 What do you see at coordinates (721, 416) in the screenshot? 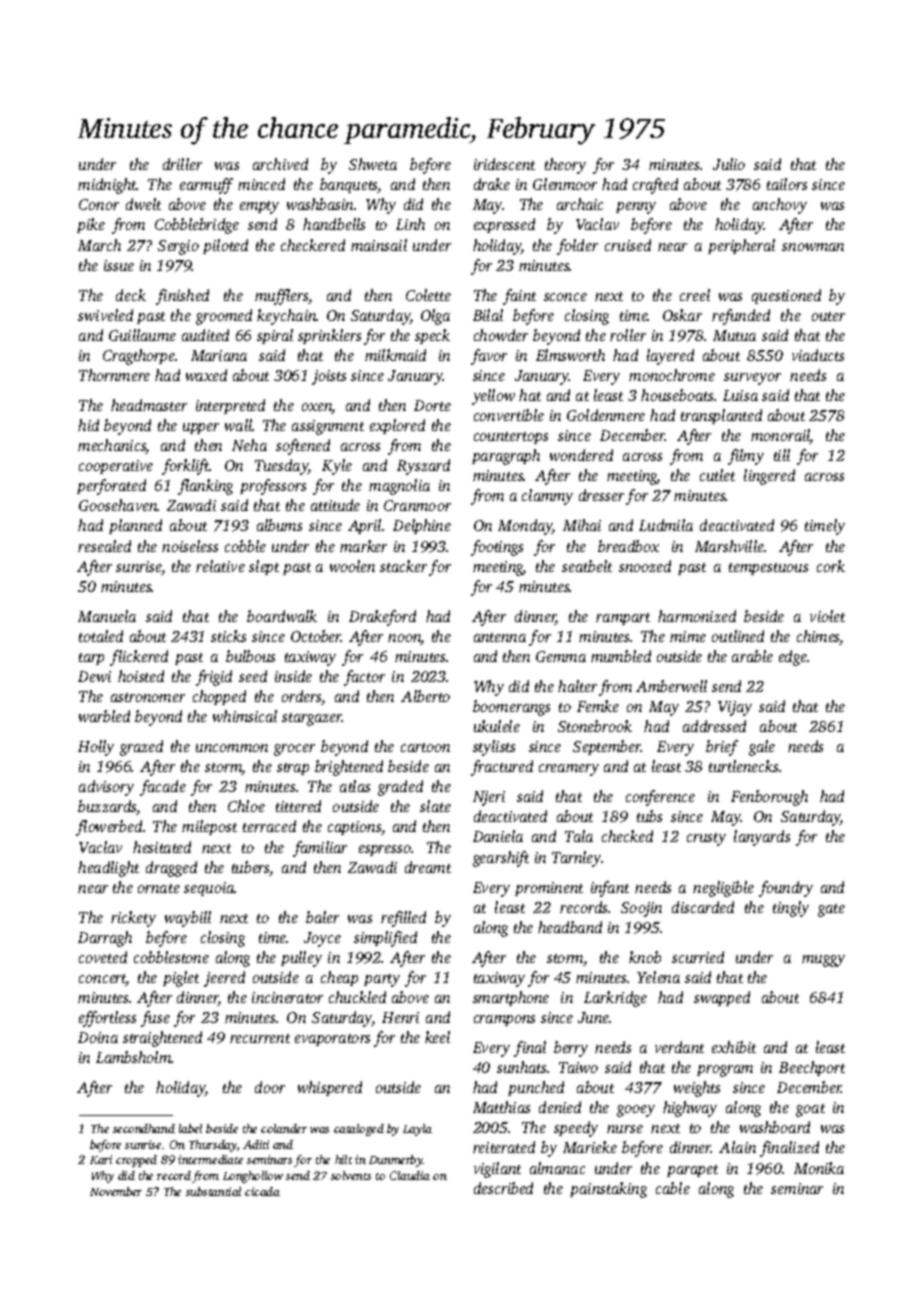
I see `transplanted` at bounding box center [721, 416].
